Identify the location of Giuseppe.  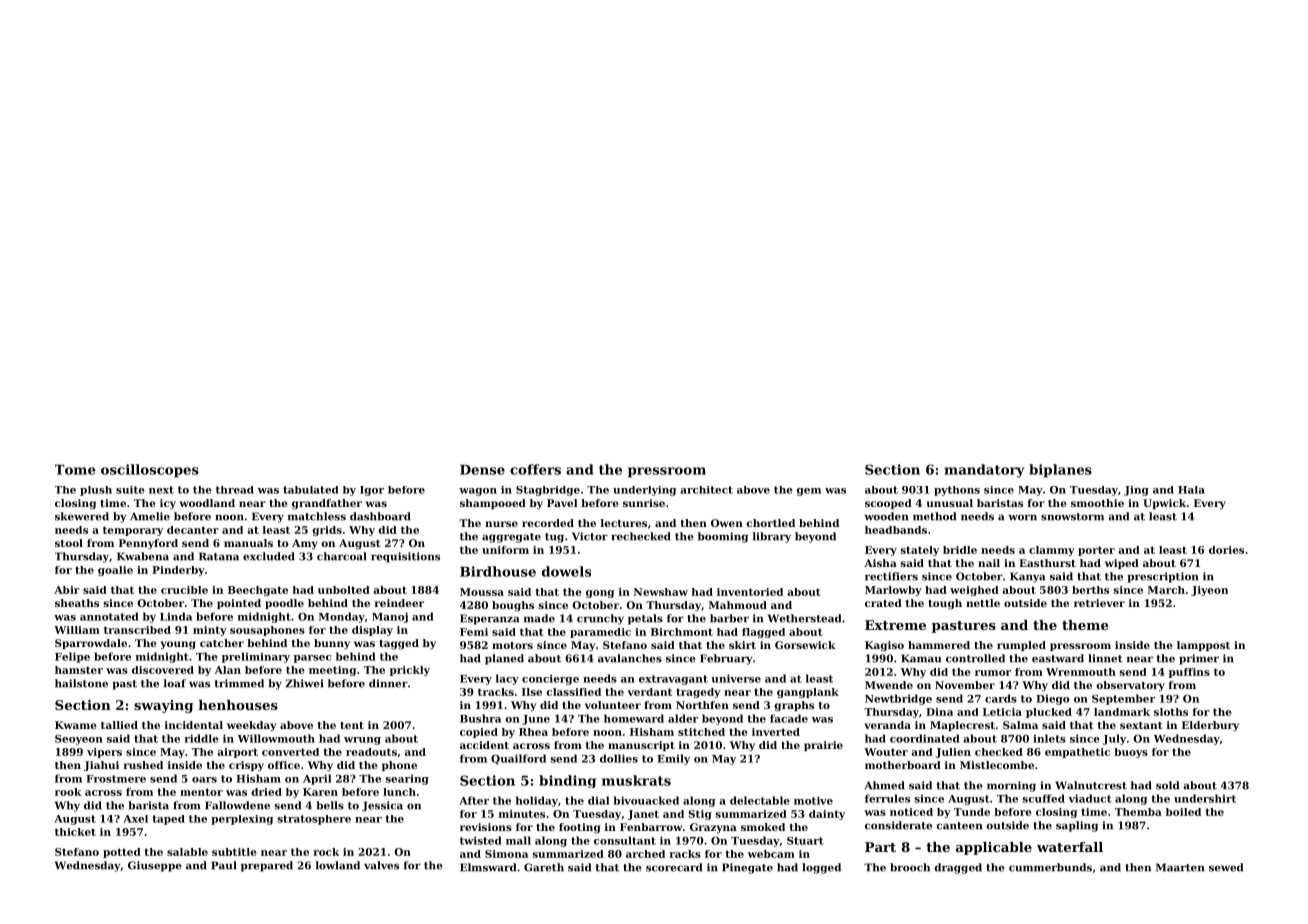
(155, 866).
